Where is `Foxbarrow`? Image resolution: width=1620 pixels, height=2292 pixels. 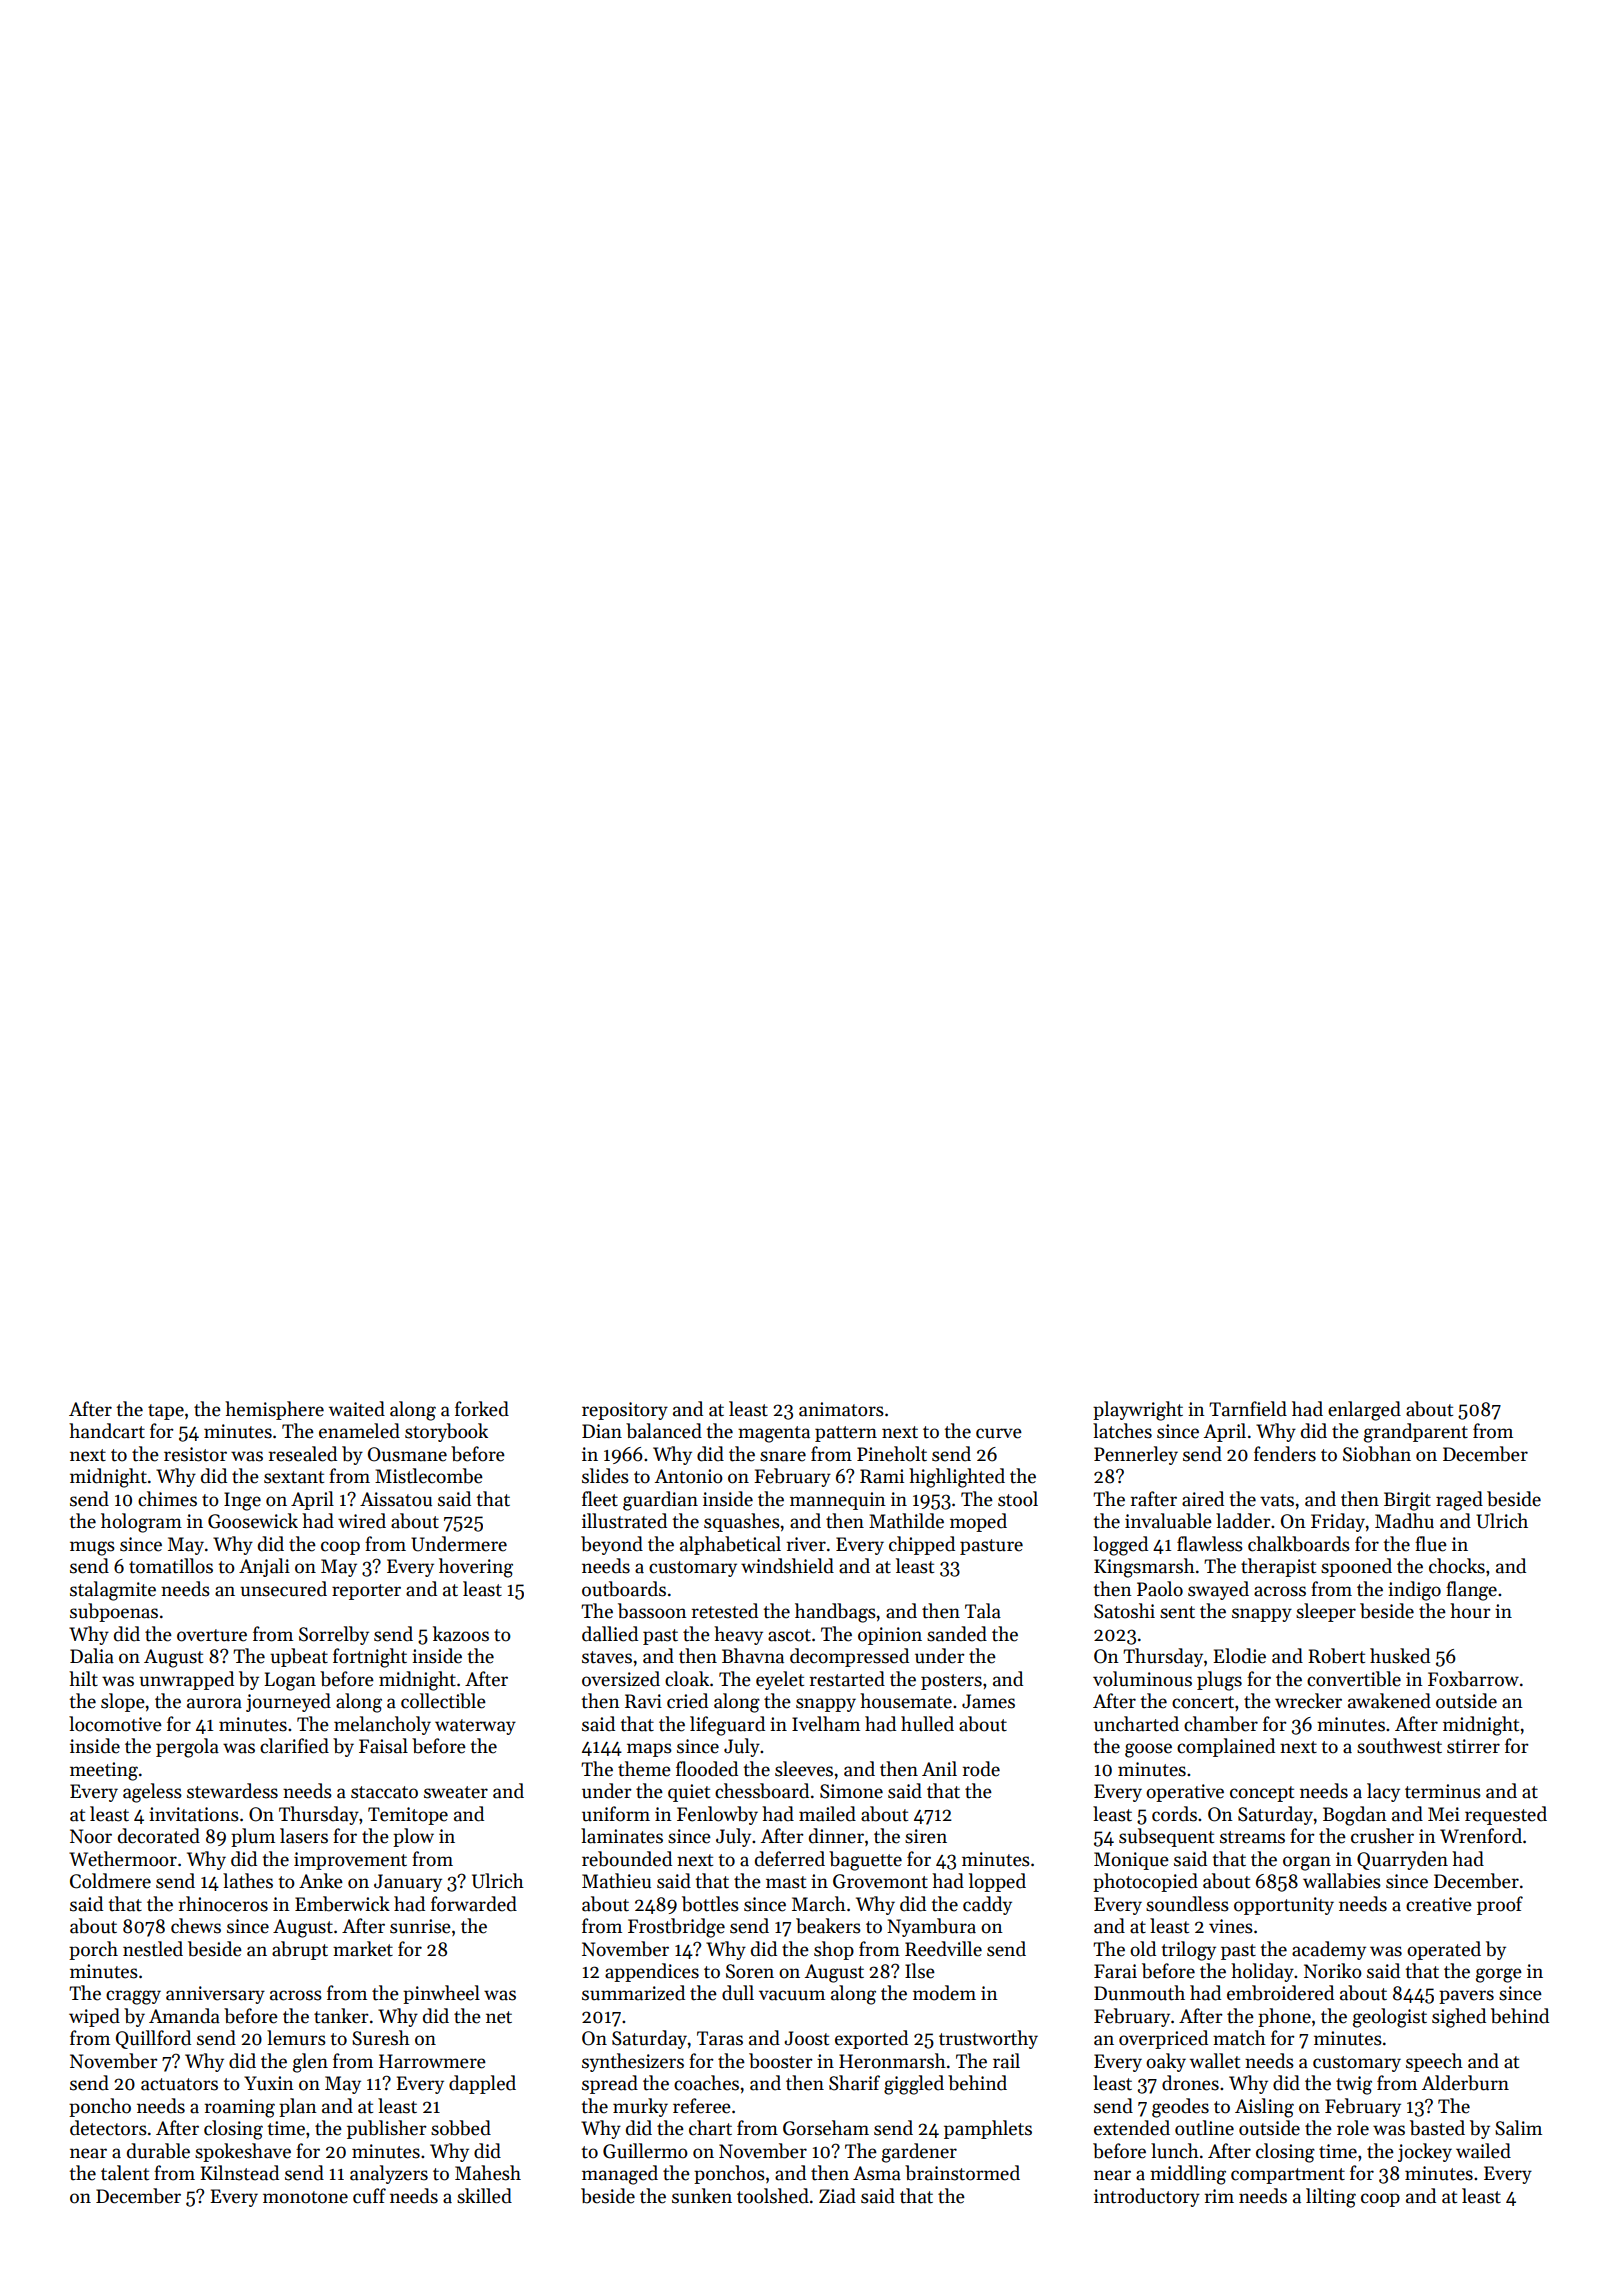 Foxbarrow is located at coordinates (1473, 1679).
